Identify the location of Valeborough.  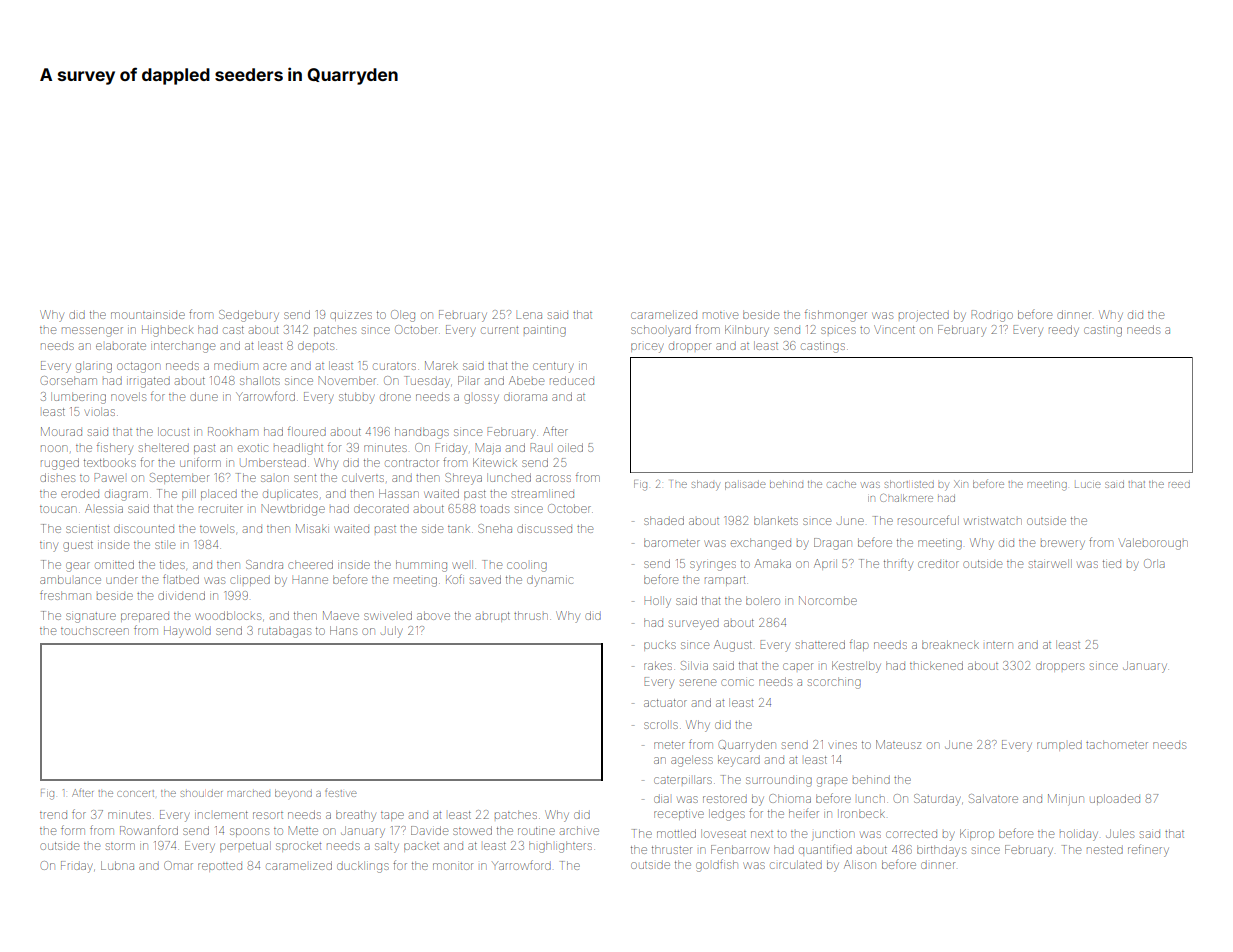
(1153, 544).
